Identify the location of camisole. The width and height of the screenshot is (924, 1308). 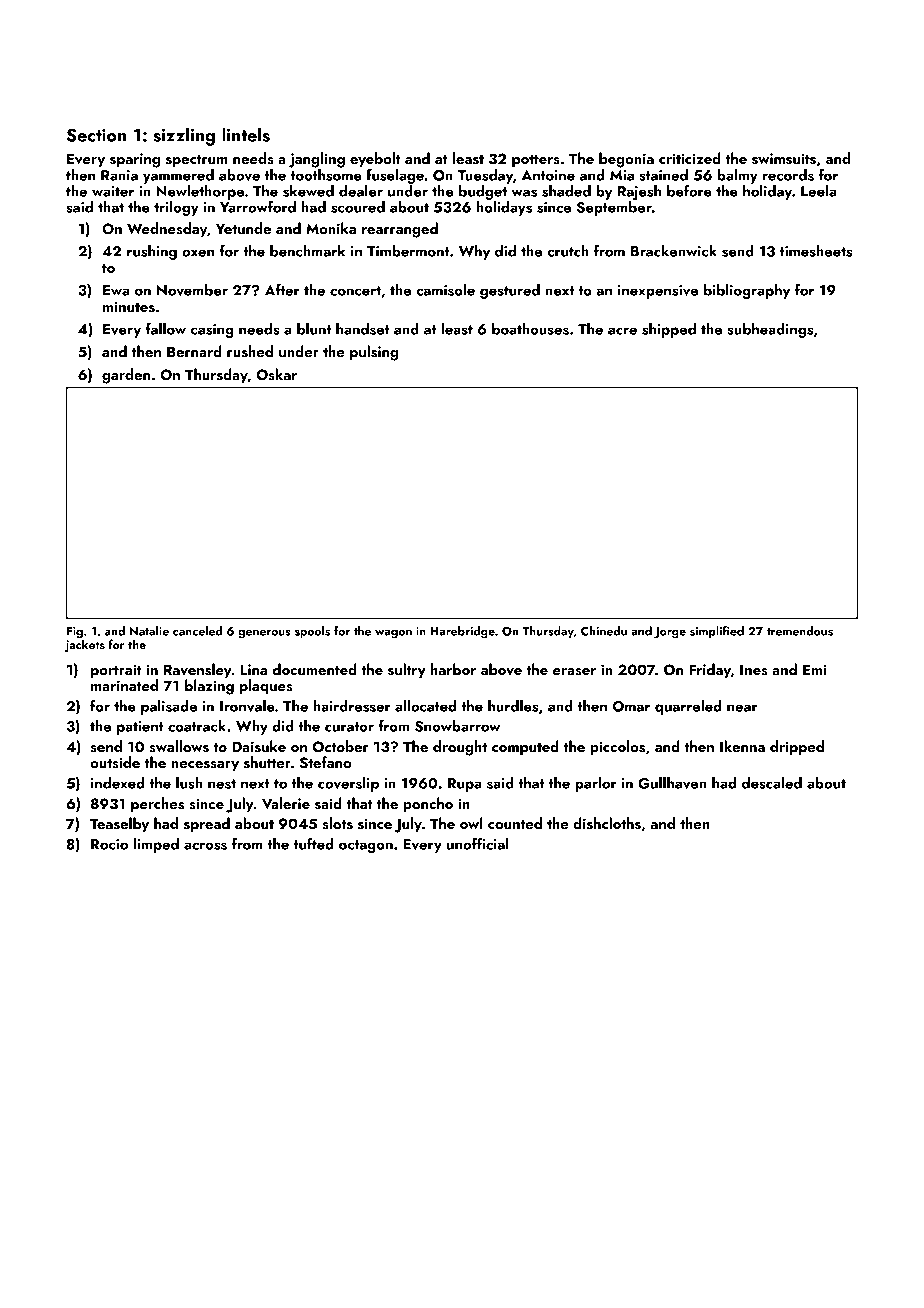
(445, 290).
